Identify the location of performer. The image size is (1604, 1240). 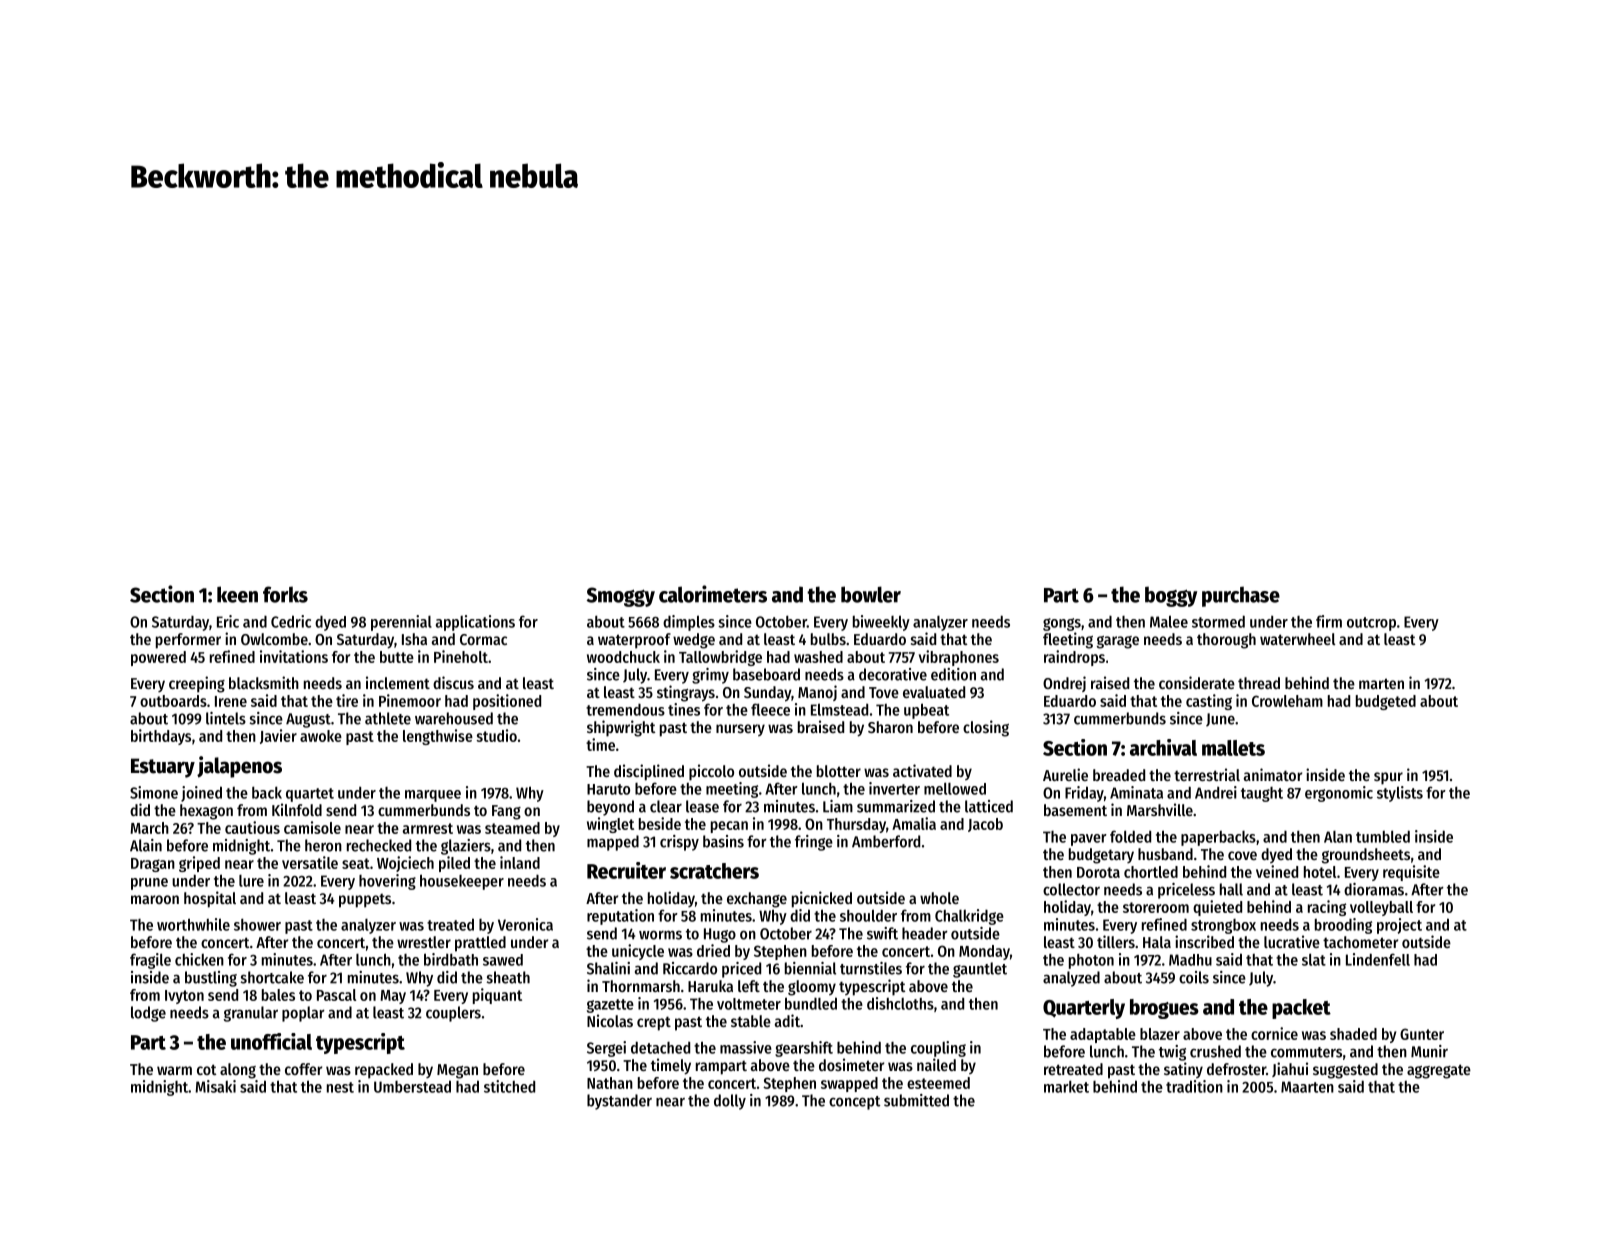
(188, 641).
